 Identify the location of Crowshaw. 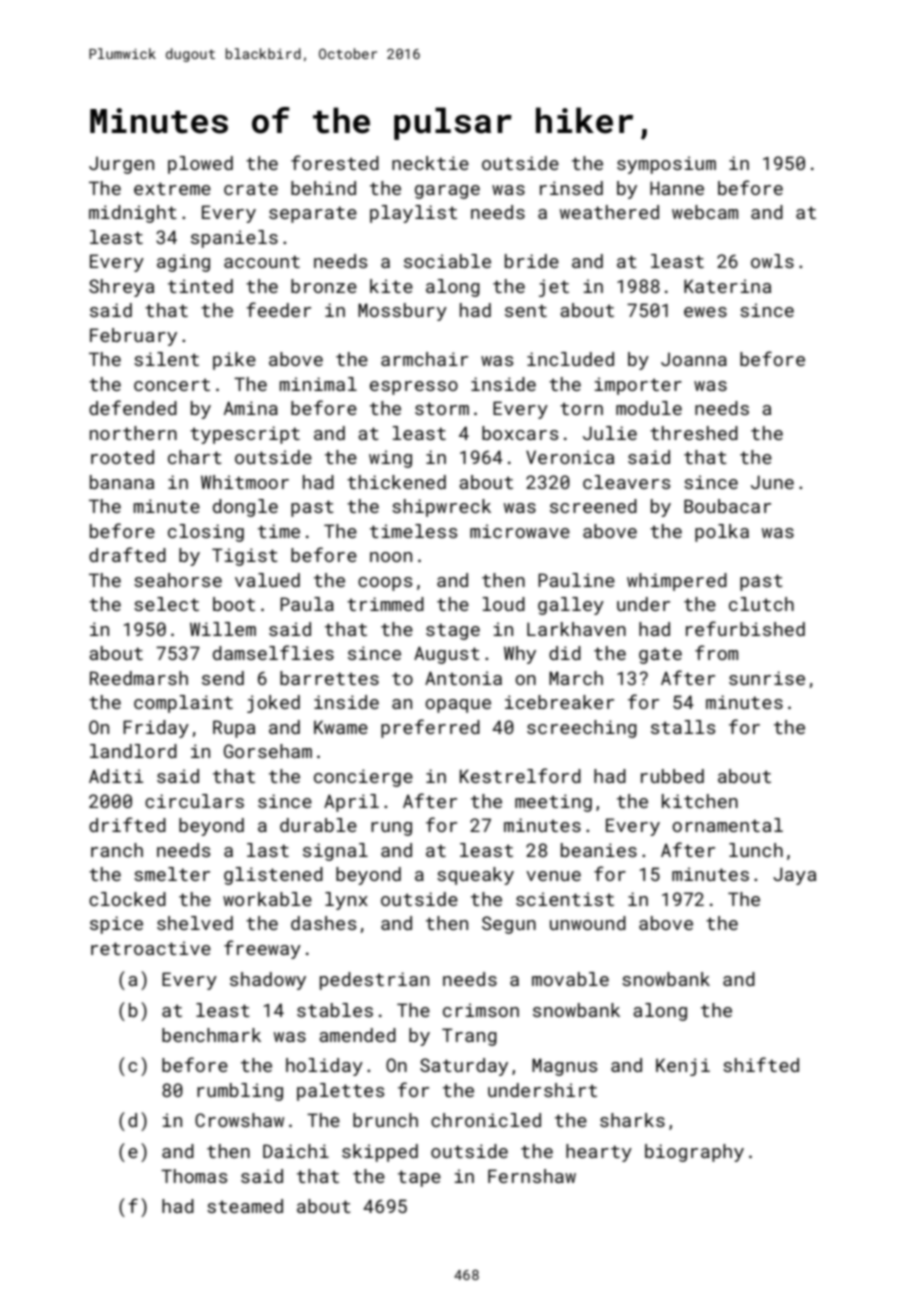
(239, 1120).
